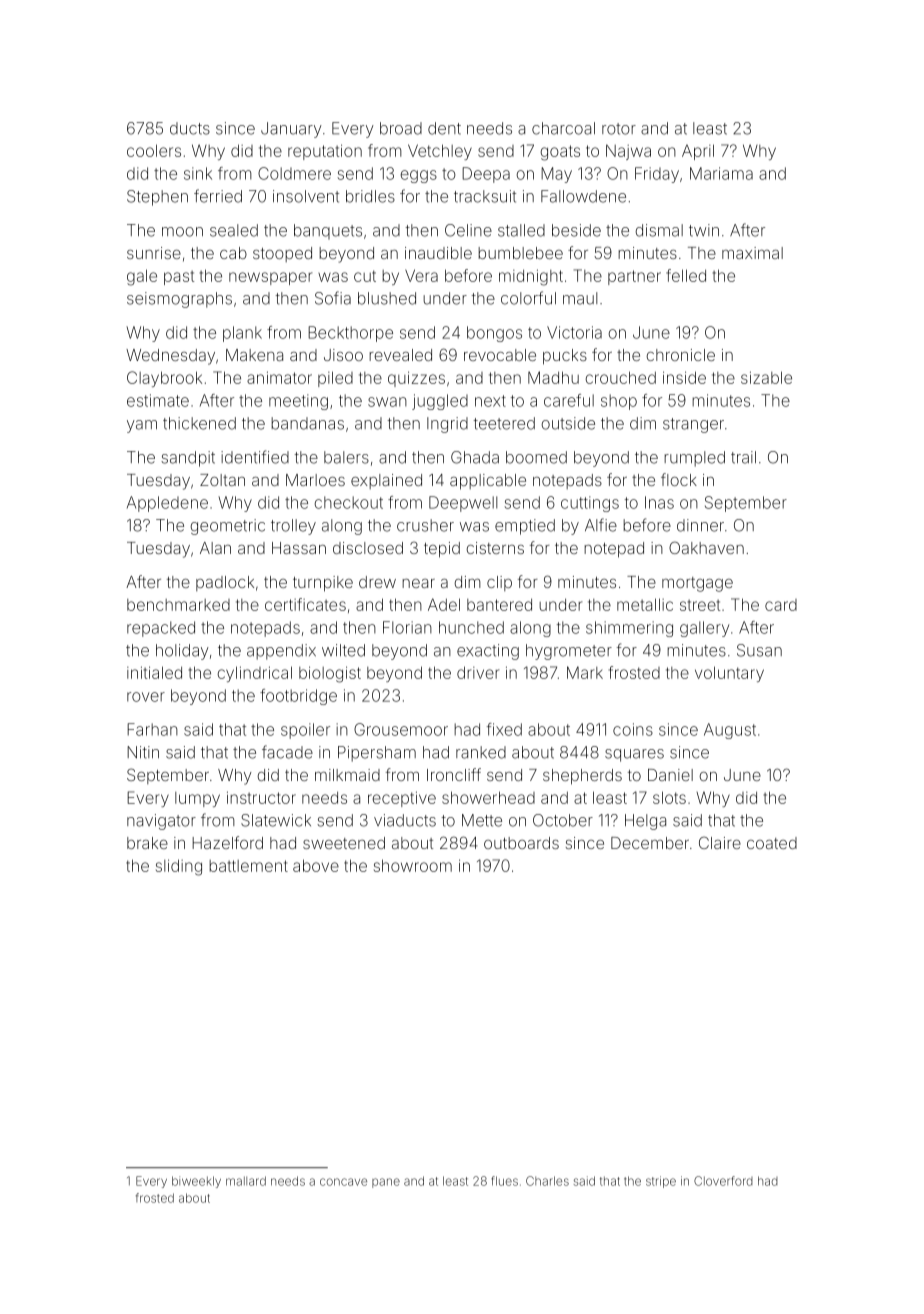 The image size is (924, 1314). Describe the element at coordinates (650, 843) in the page. I see `December` at that location.
